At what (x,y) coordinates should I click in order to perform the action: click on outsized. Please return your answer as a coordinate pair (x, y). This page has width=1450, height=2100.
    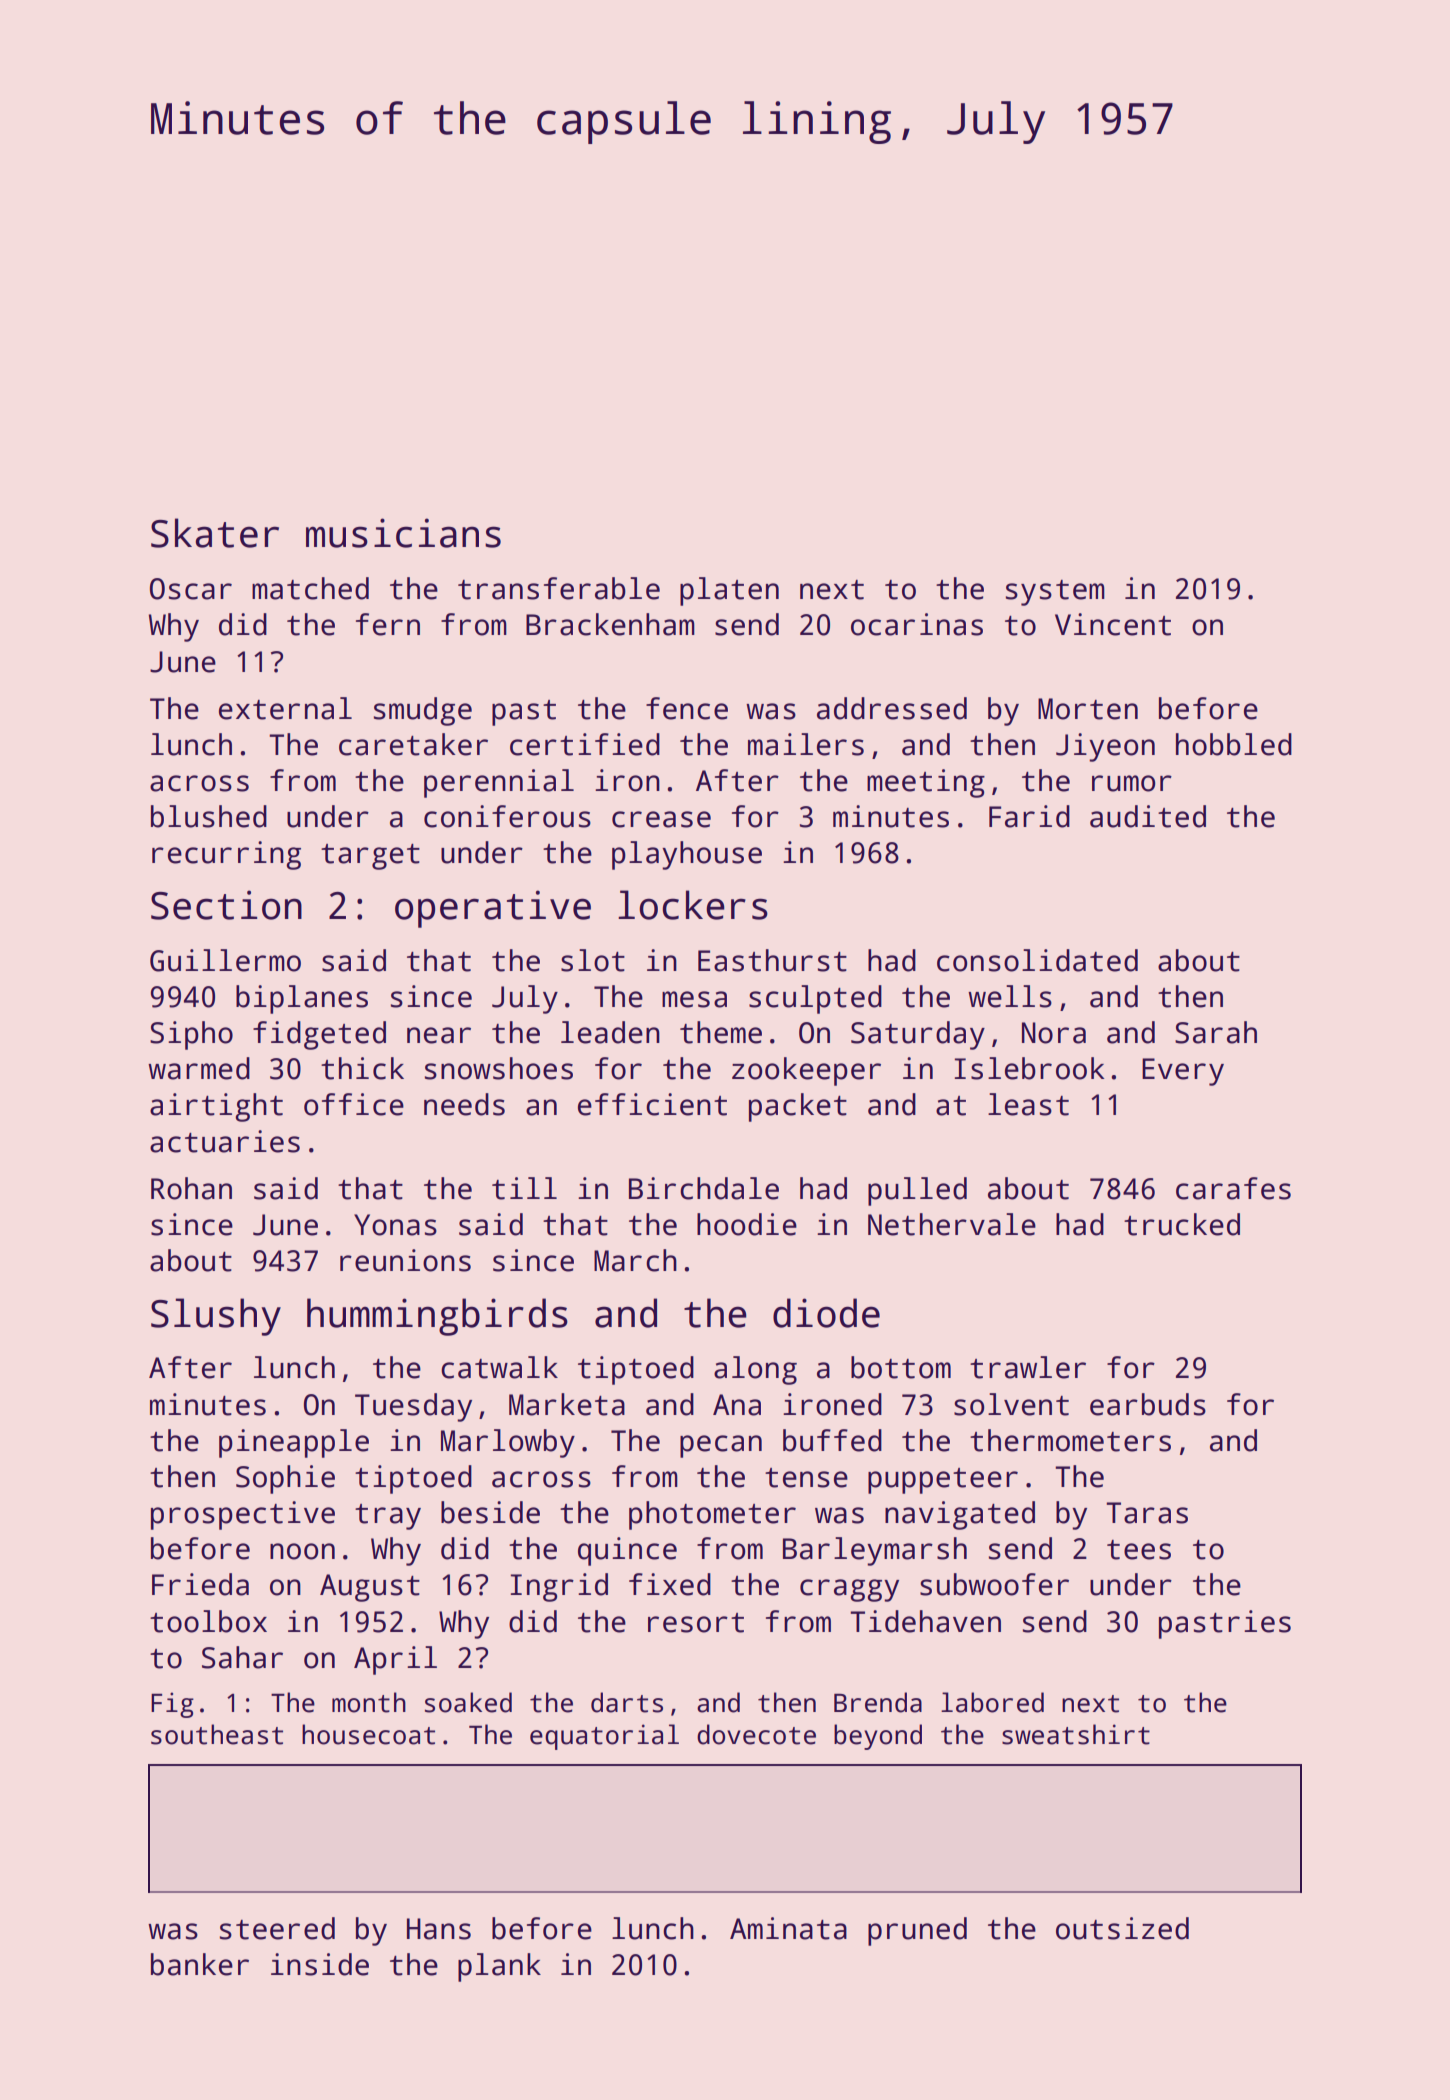
    Looking at the image, I should click on (1122, 1928).
